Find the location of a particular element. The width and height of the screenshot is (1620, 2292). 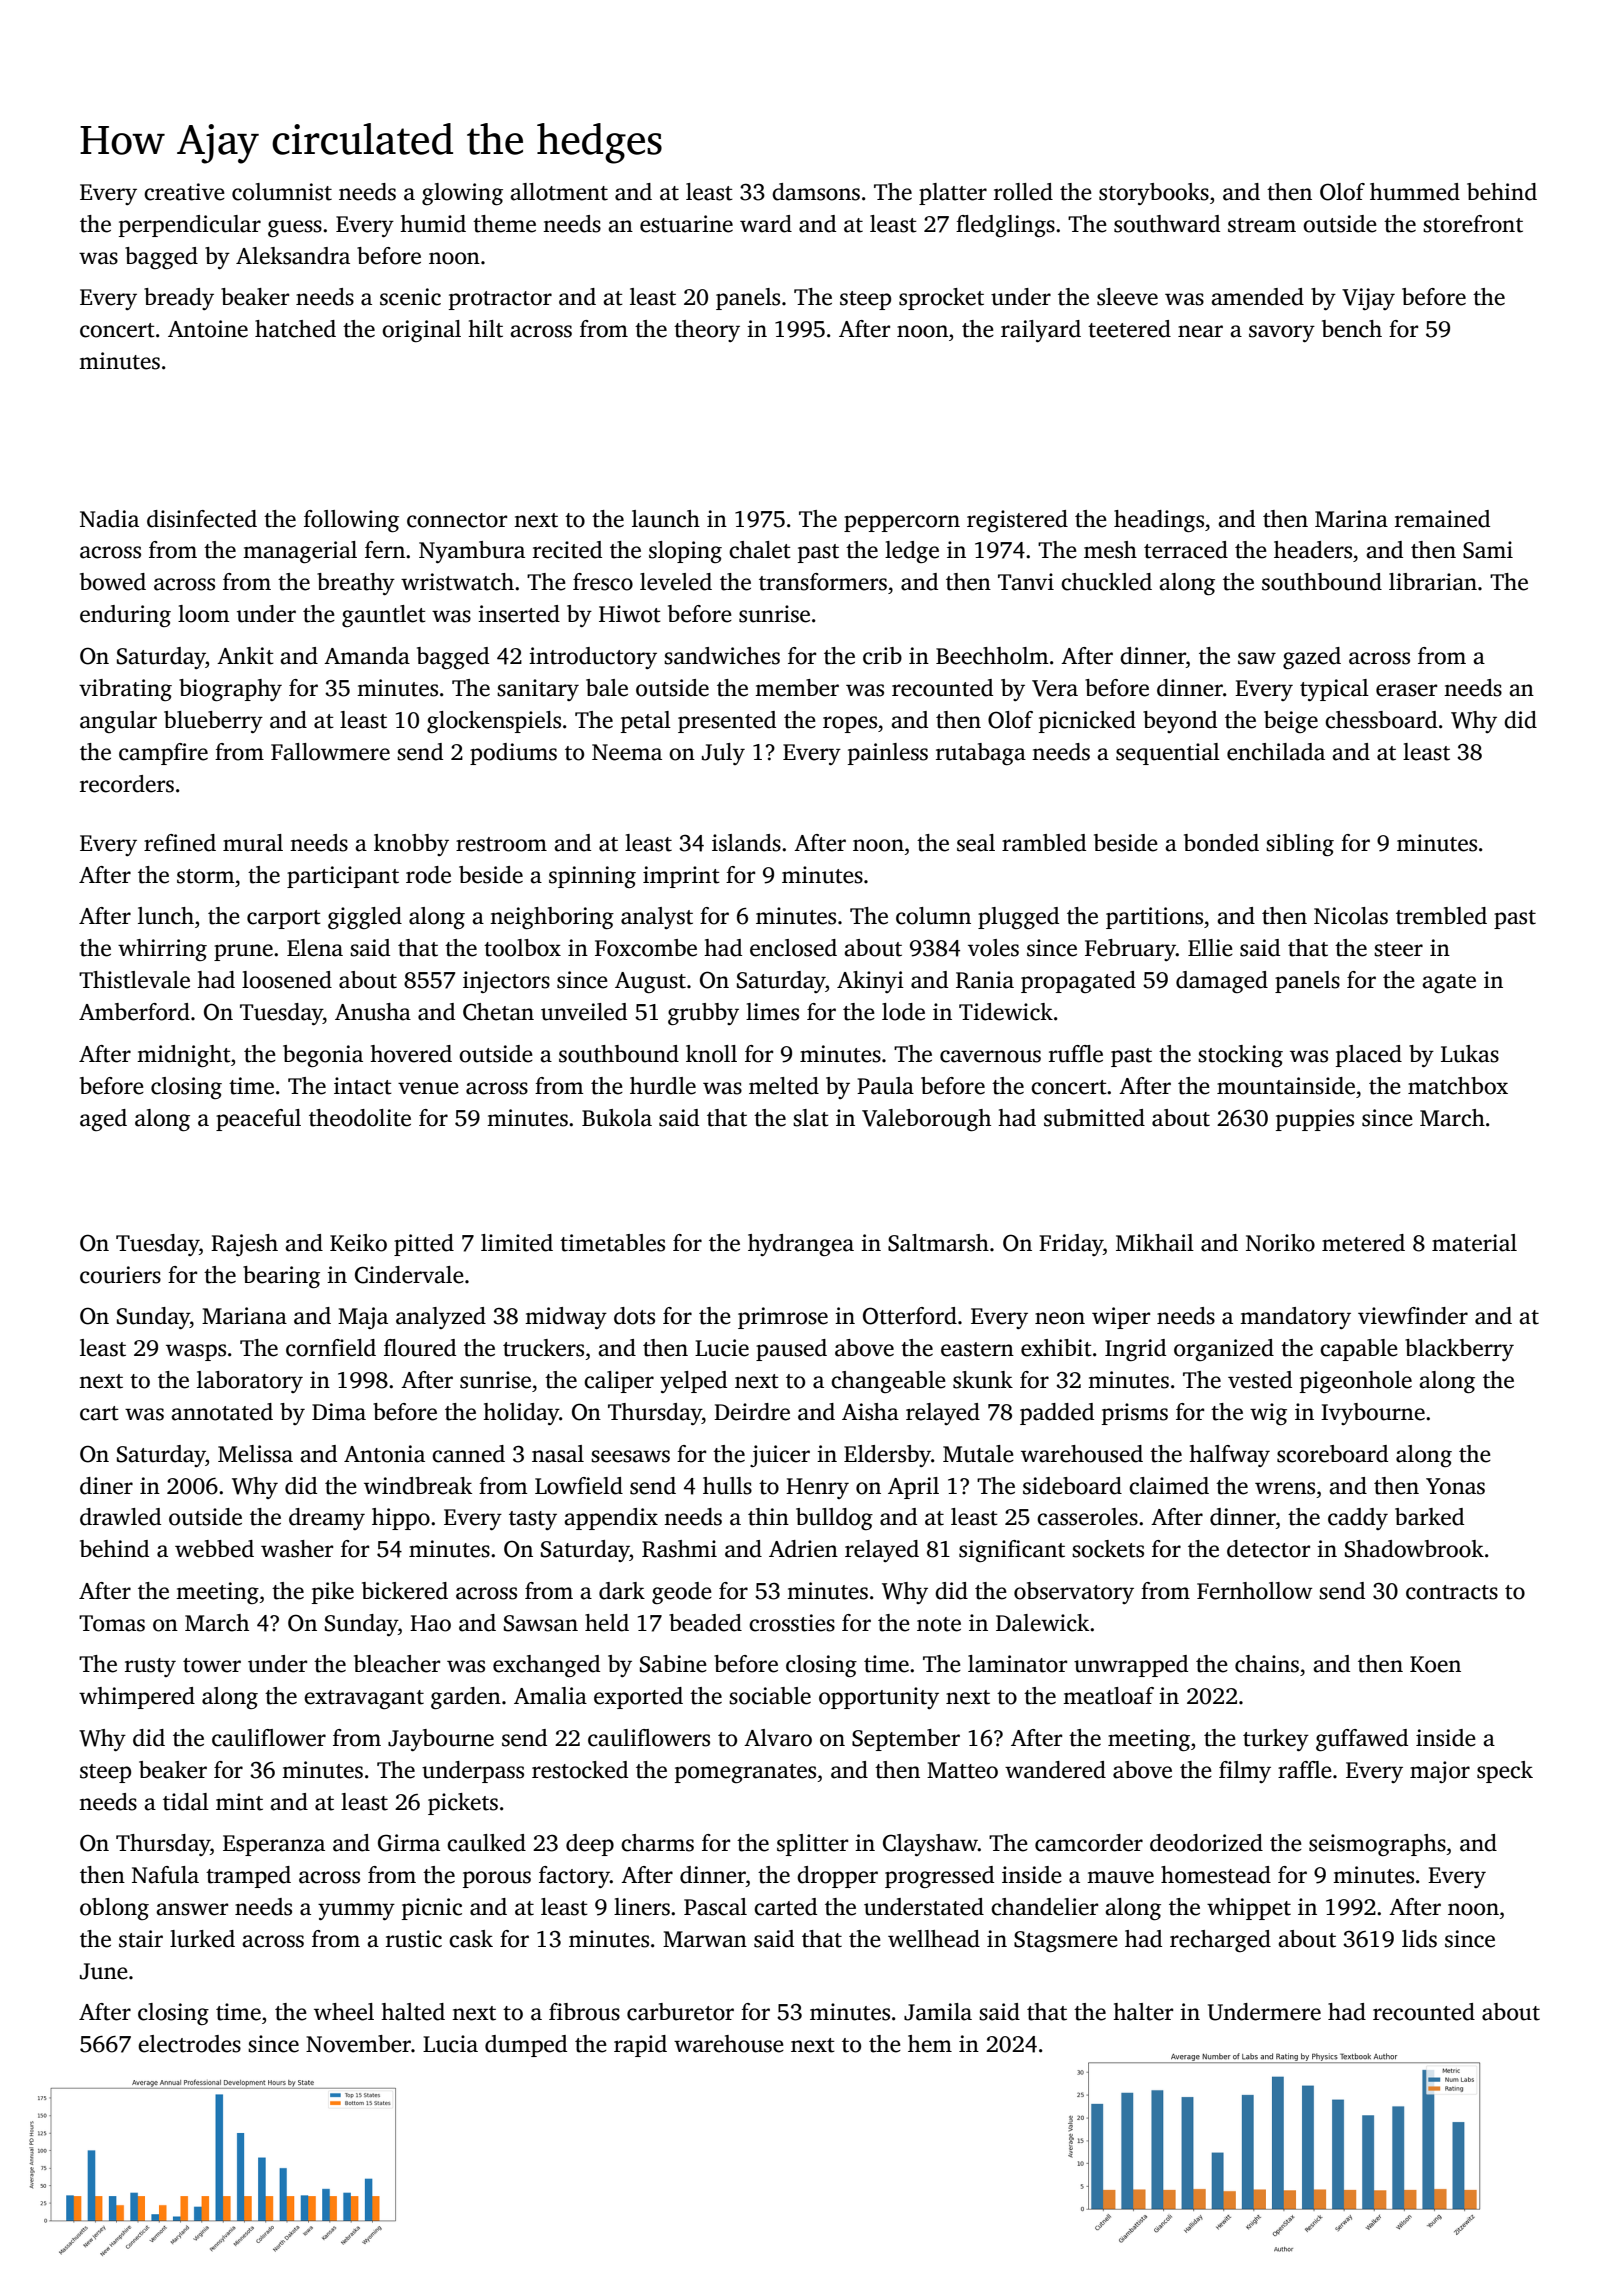

cornfield is located at coordinates (331, 1348).
